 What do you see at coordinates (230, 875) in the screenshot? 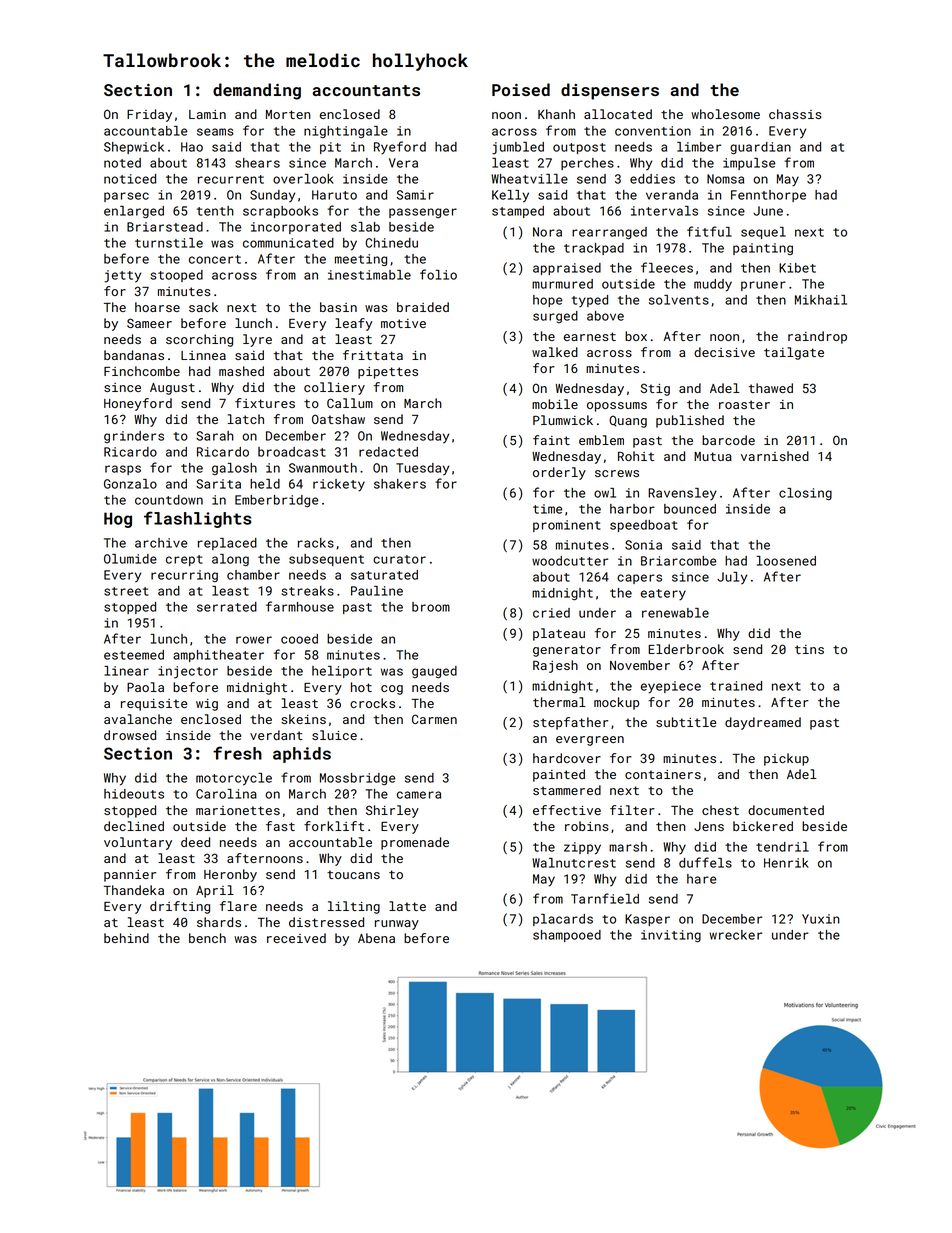
I see `Heronby` at bounding box center [230, 875].
